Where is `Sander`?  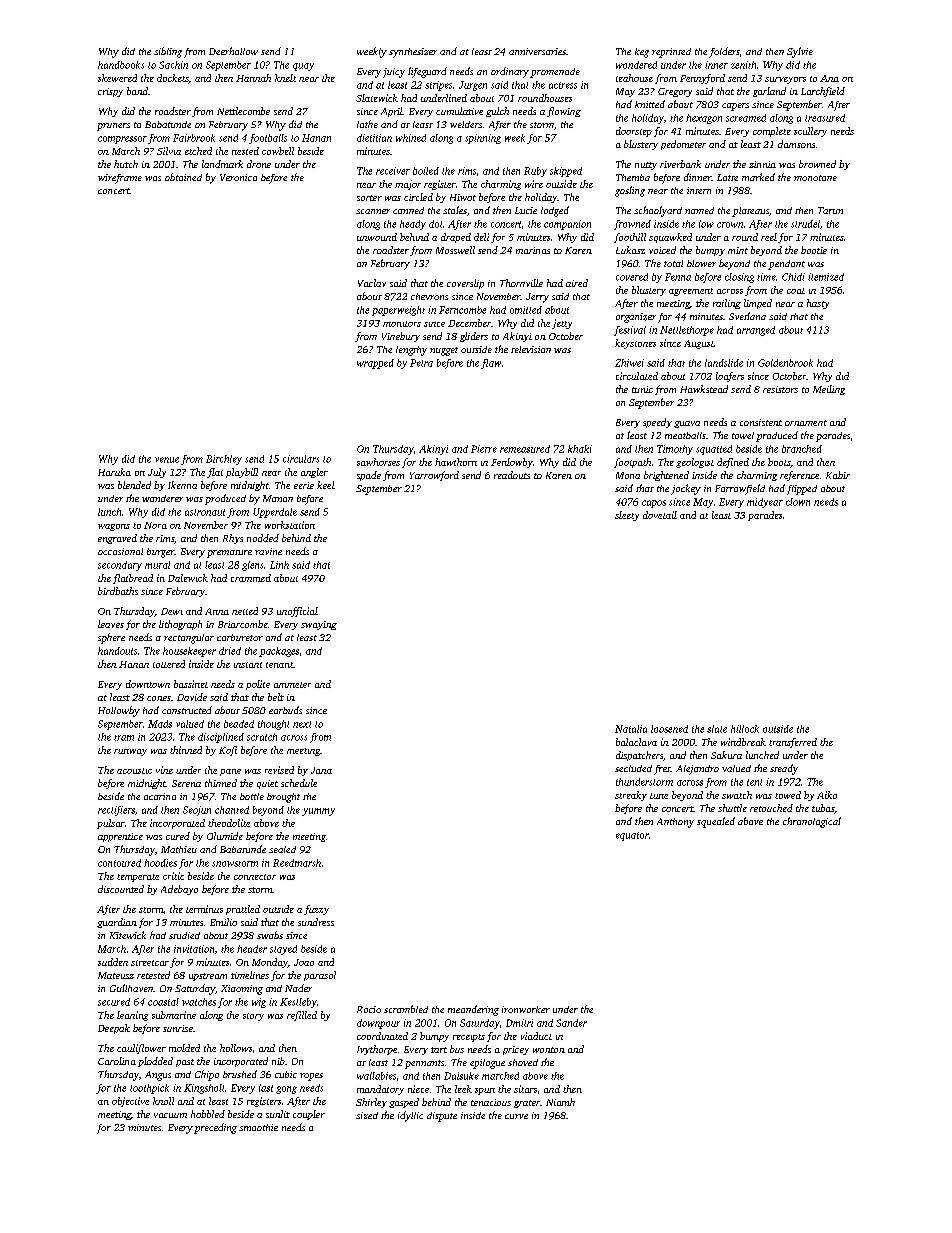
Sander is located at coordinates (571, 1023).
